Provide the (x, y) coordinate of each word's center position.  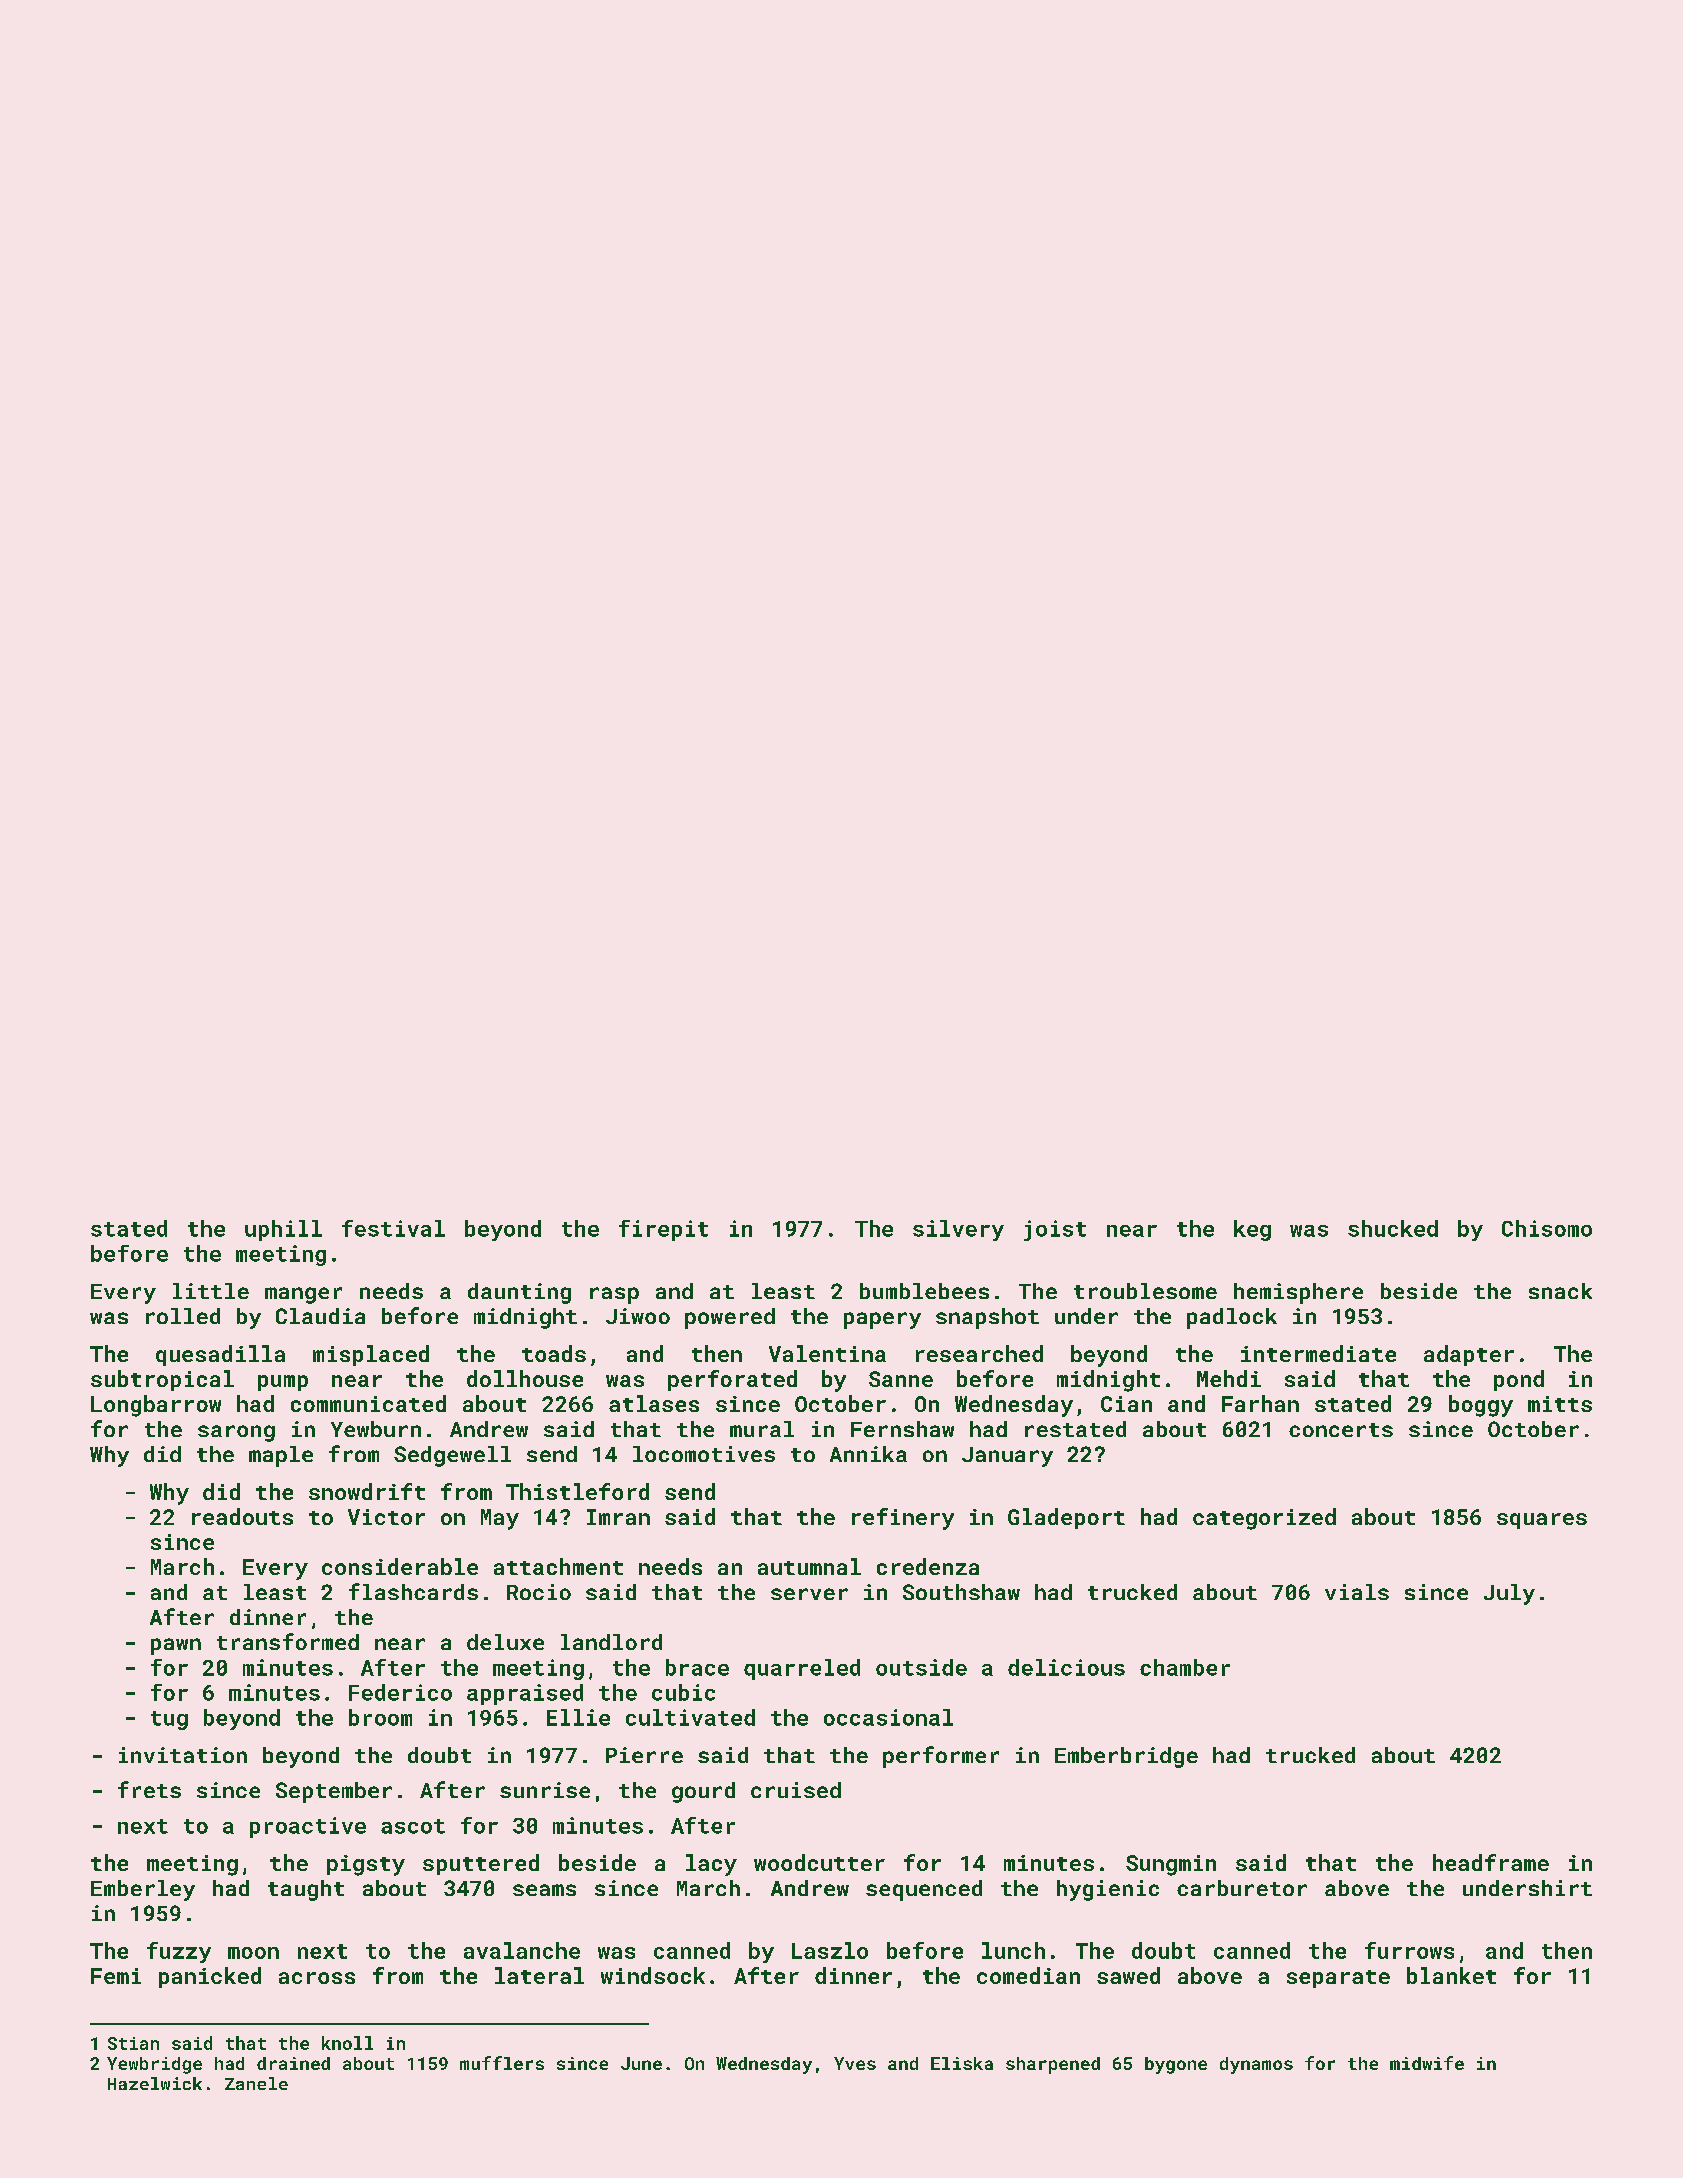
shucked (1393, 1228)
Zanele (256, 2083)
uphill (283, 1230)
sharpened (1053, 2065)
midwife (1427, 2063)
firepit (663, 1230)
